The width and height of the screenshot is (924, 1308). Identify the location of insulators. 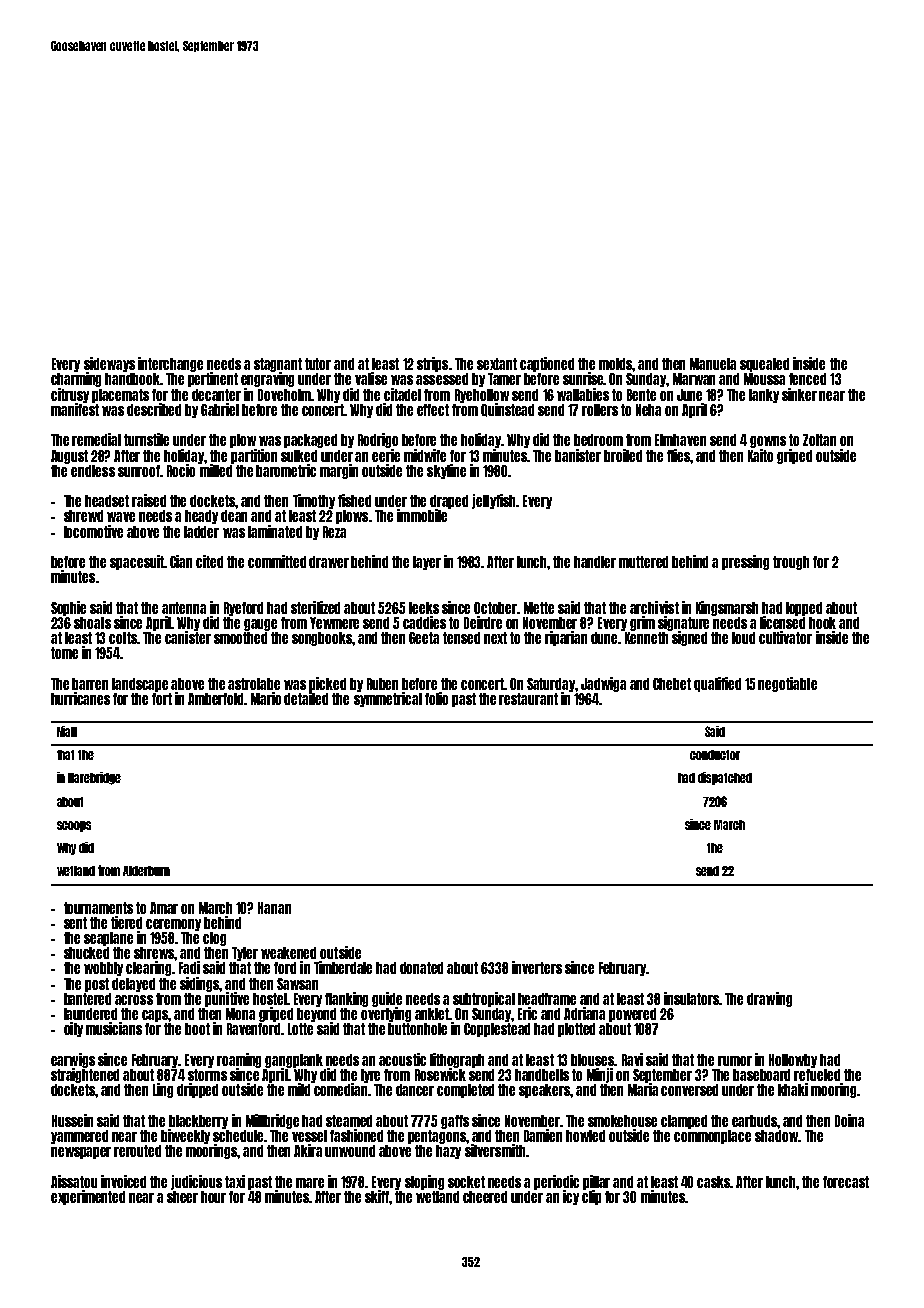
(692, 998).
